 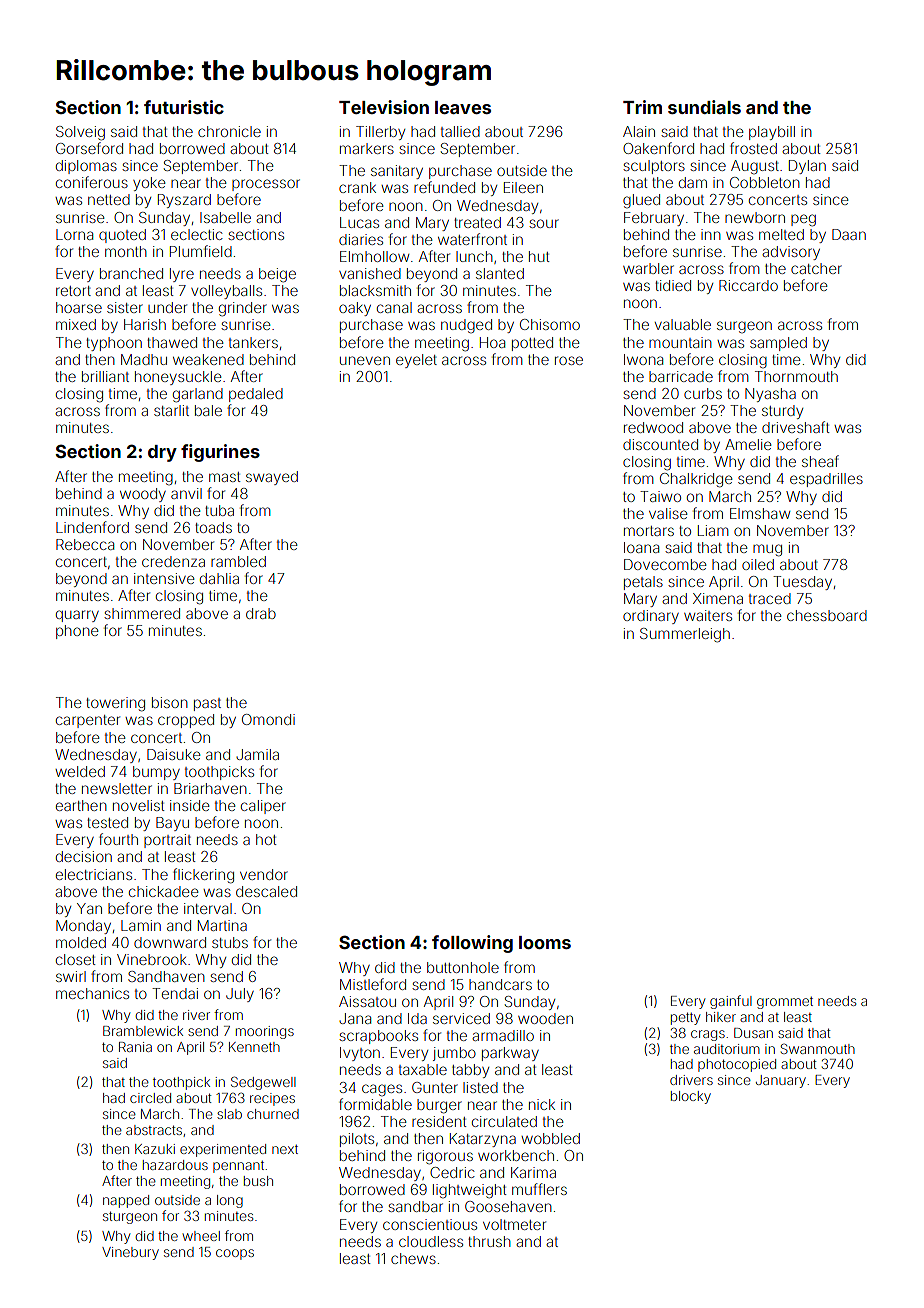 I want to click on Nyasha, so click(x=770, y=395).
